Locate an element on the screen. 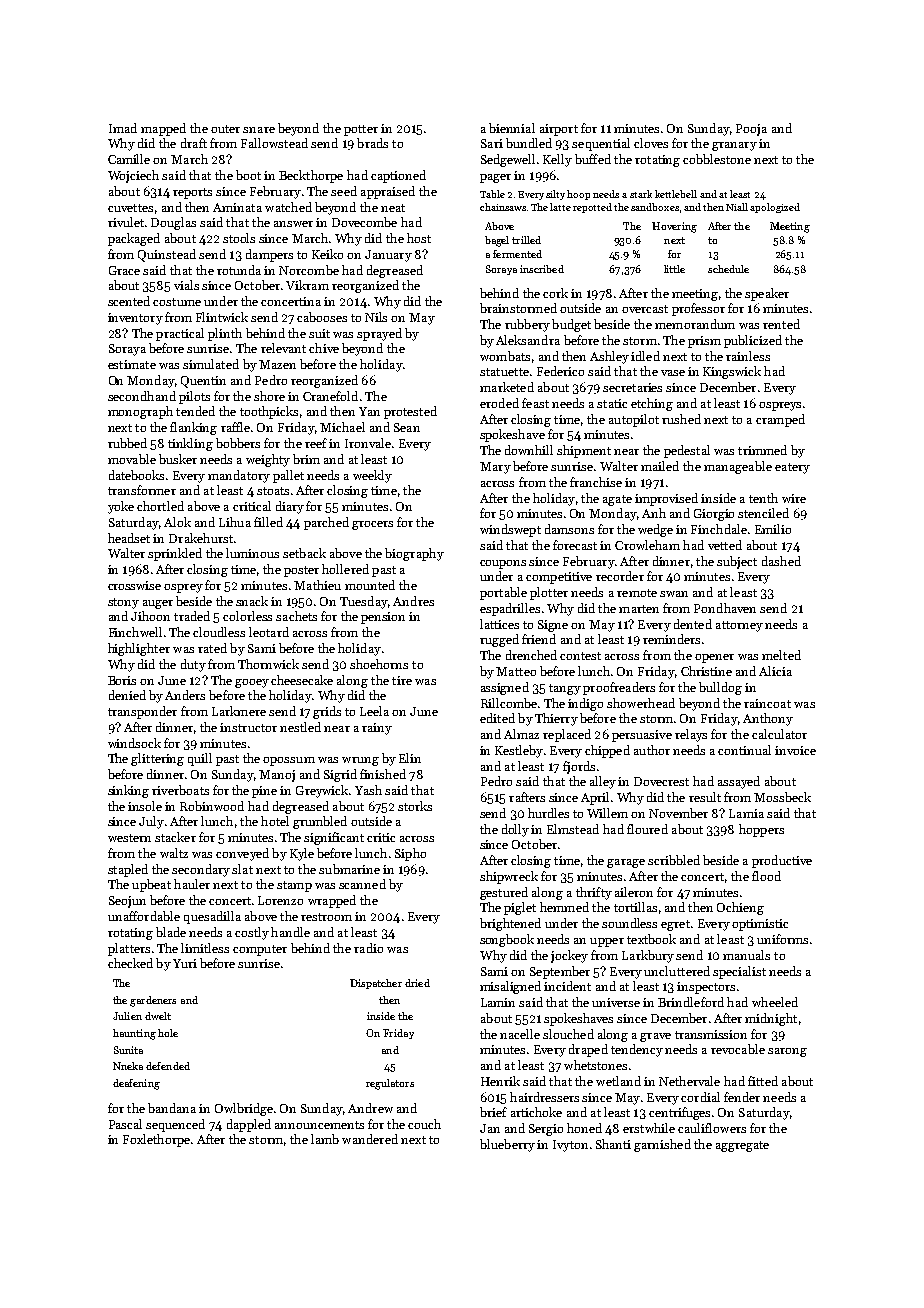 The height and width of the screenshot is (1308, 924). trimmed is located at coordinates (762, 450).
